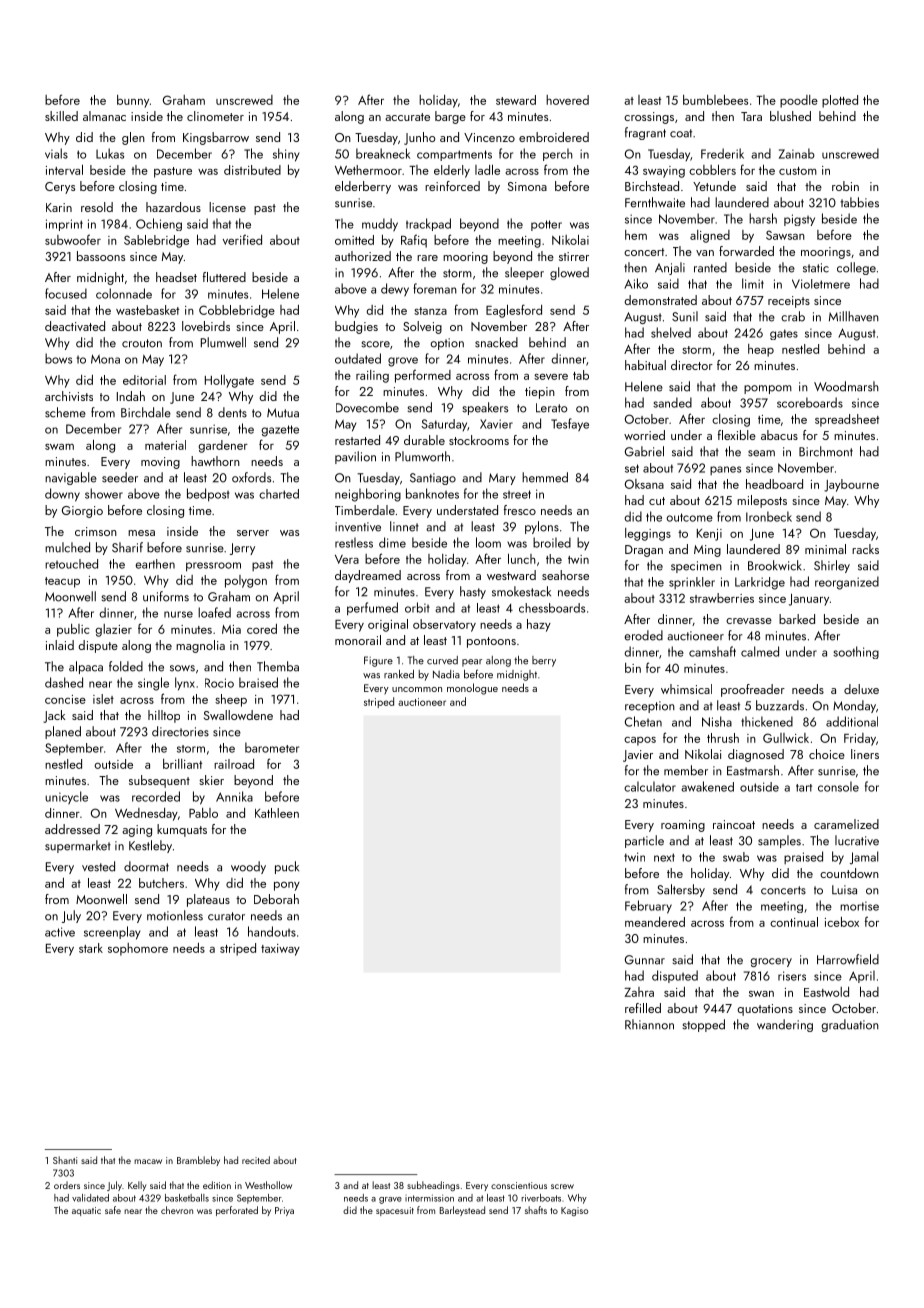 This document has height=1308, width=924. What do you see at coordinates (845, 186) in the document?
I see `robin` at bounding box center [845, 186].
